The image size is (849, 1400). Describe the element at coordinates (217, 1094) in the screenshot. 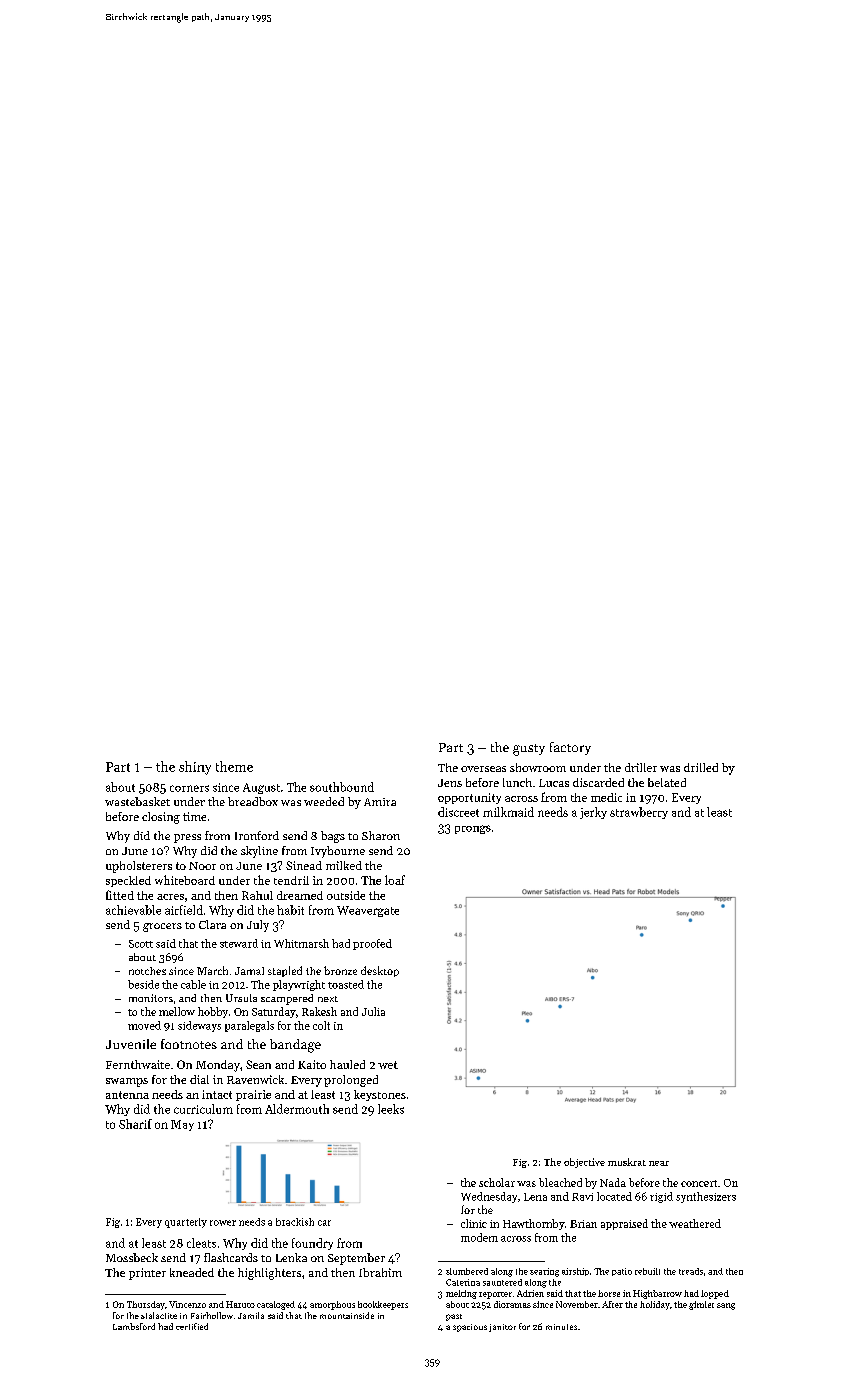

I see `intact` at that location.
